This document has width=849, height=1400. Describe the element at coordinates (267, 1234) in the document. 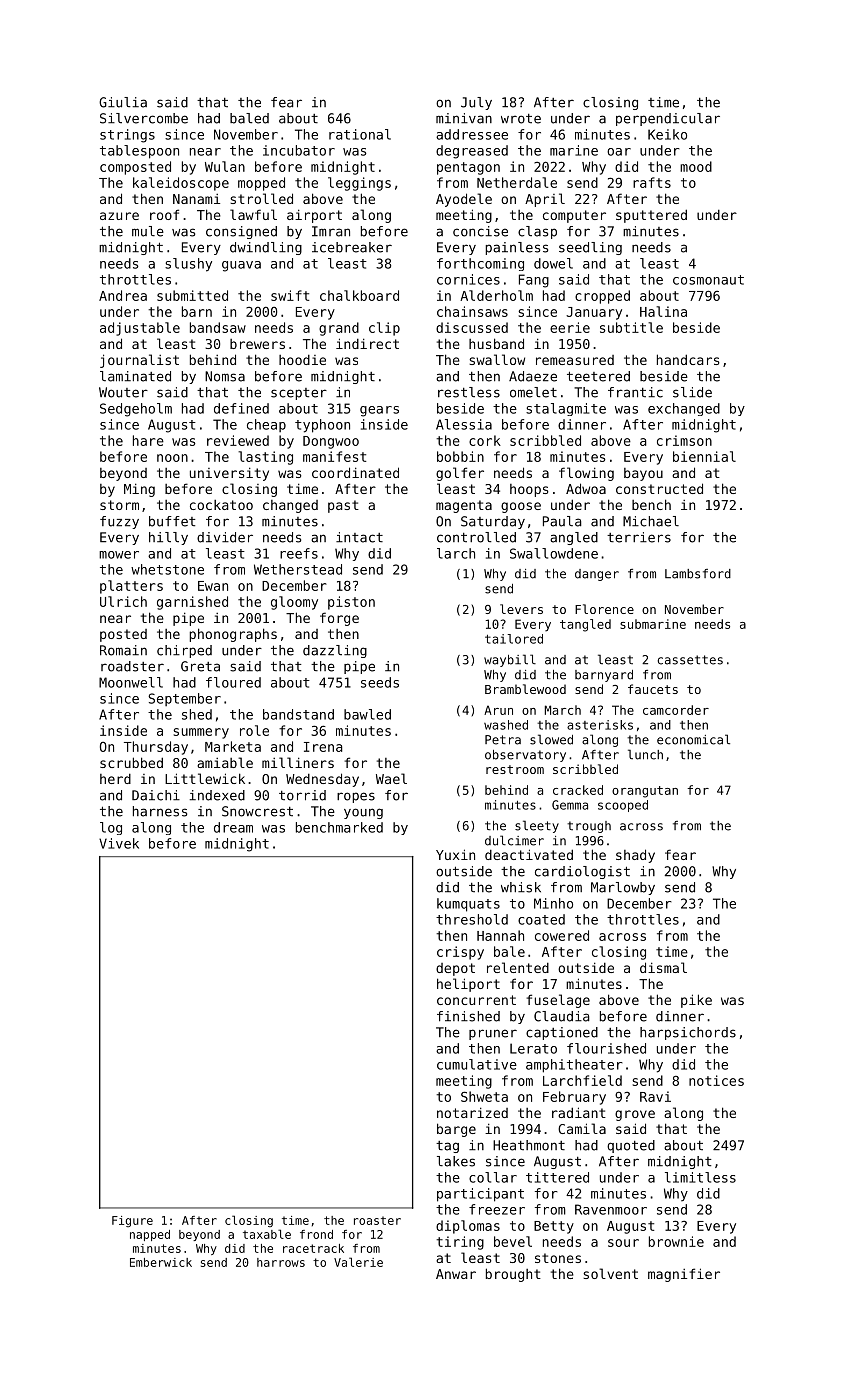

I see `taxable` at that location.
